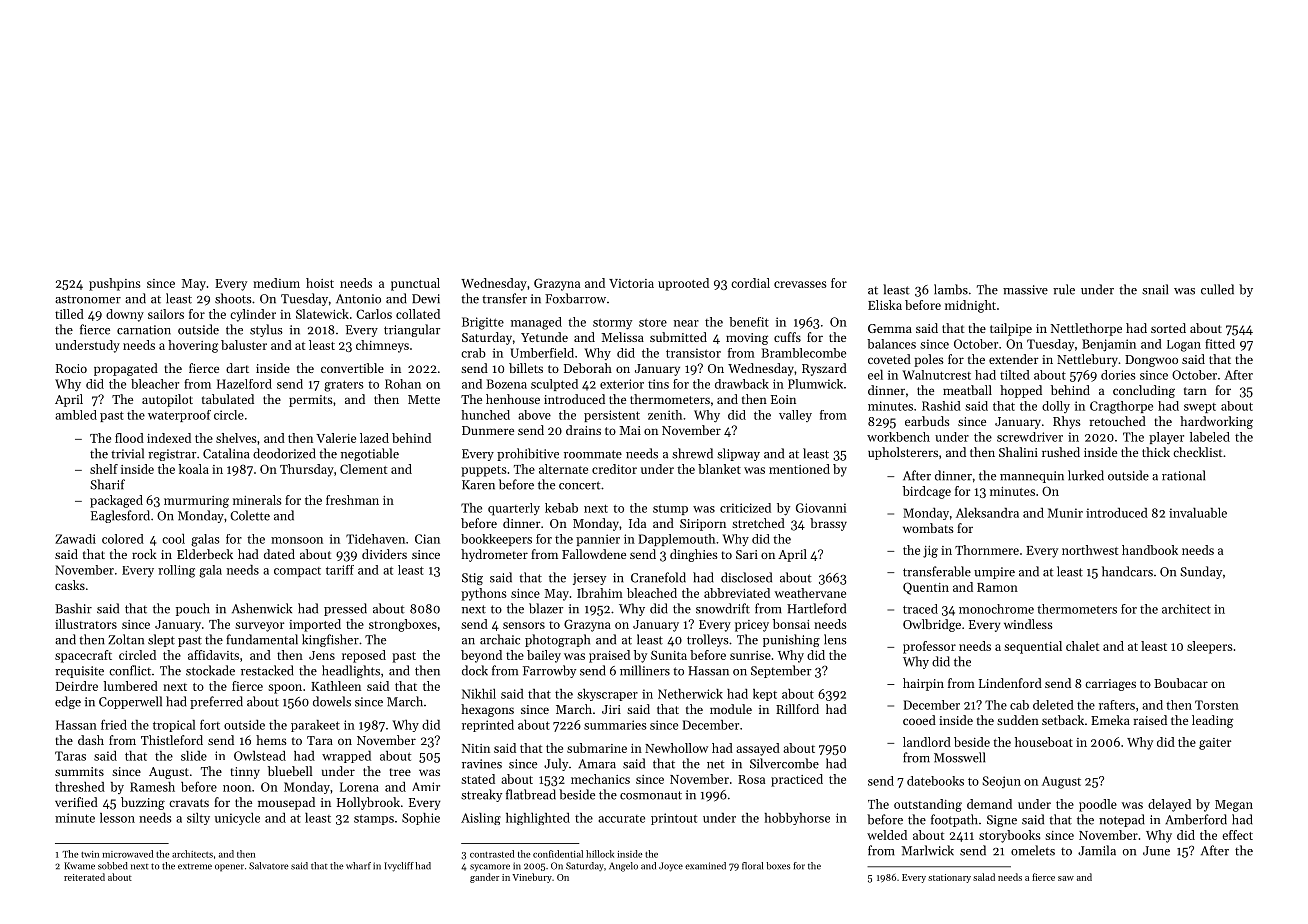 The width and height of the document is (1308, 924). What do you see at coordinates (472, 579) in the document?
I see `Stig` at bounding box center [472, 579].
